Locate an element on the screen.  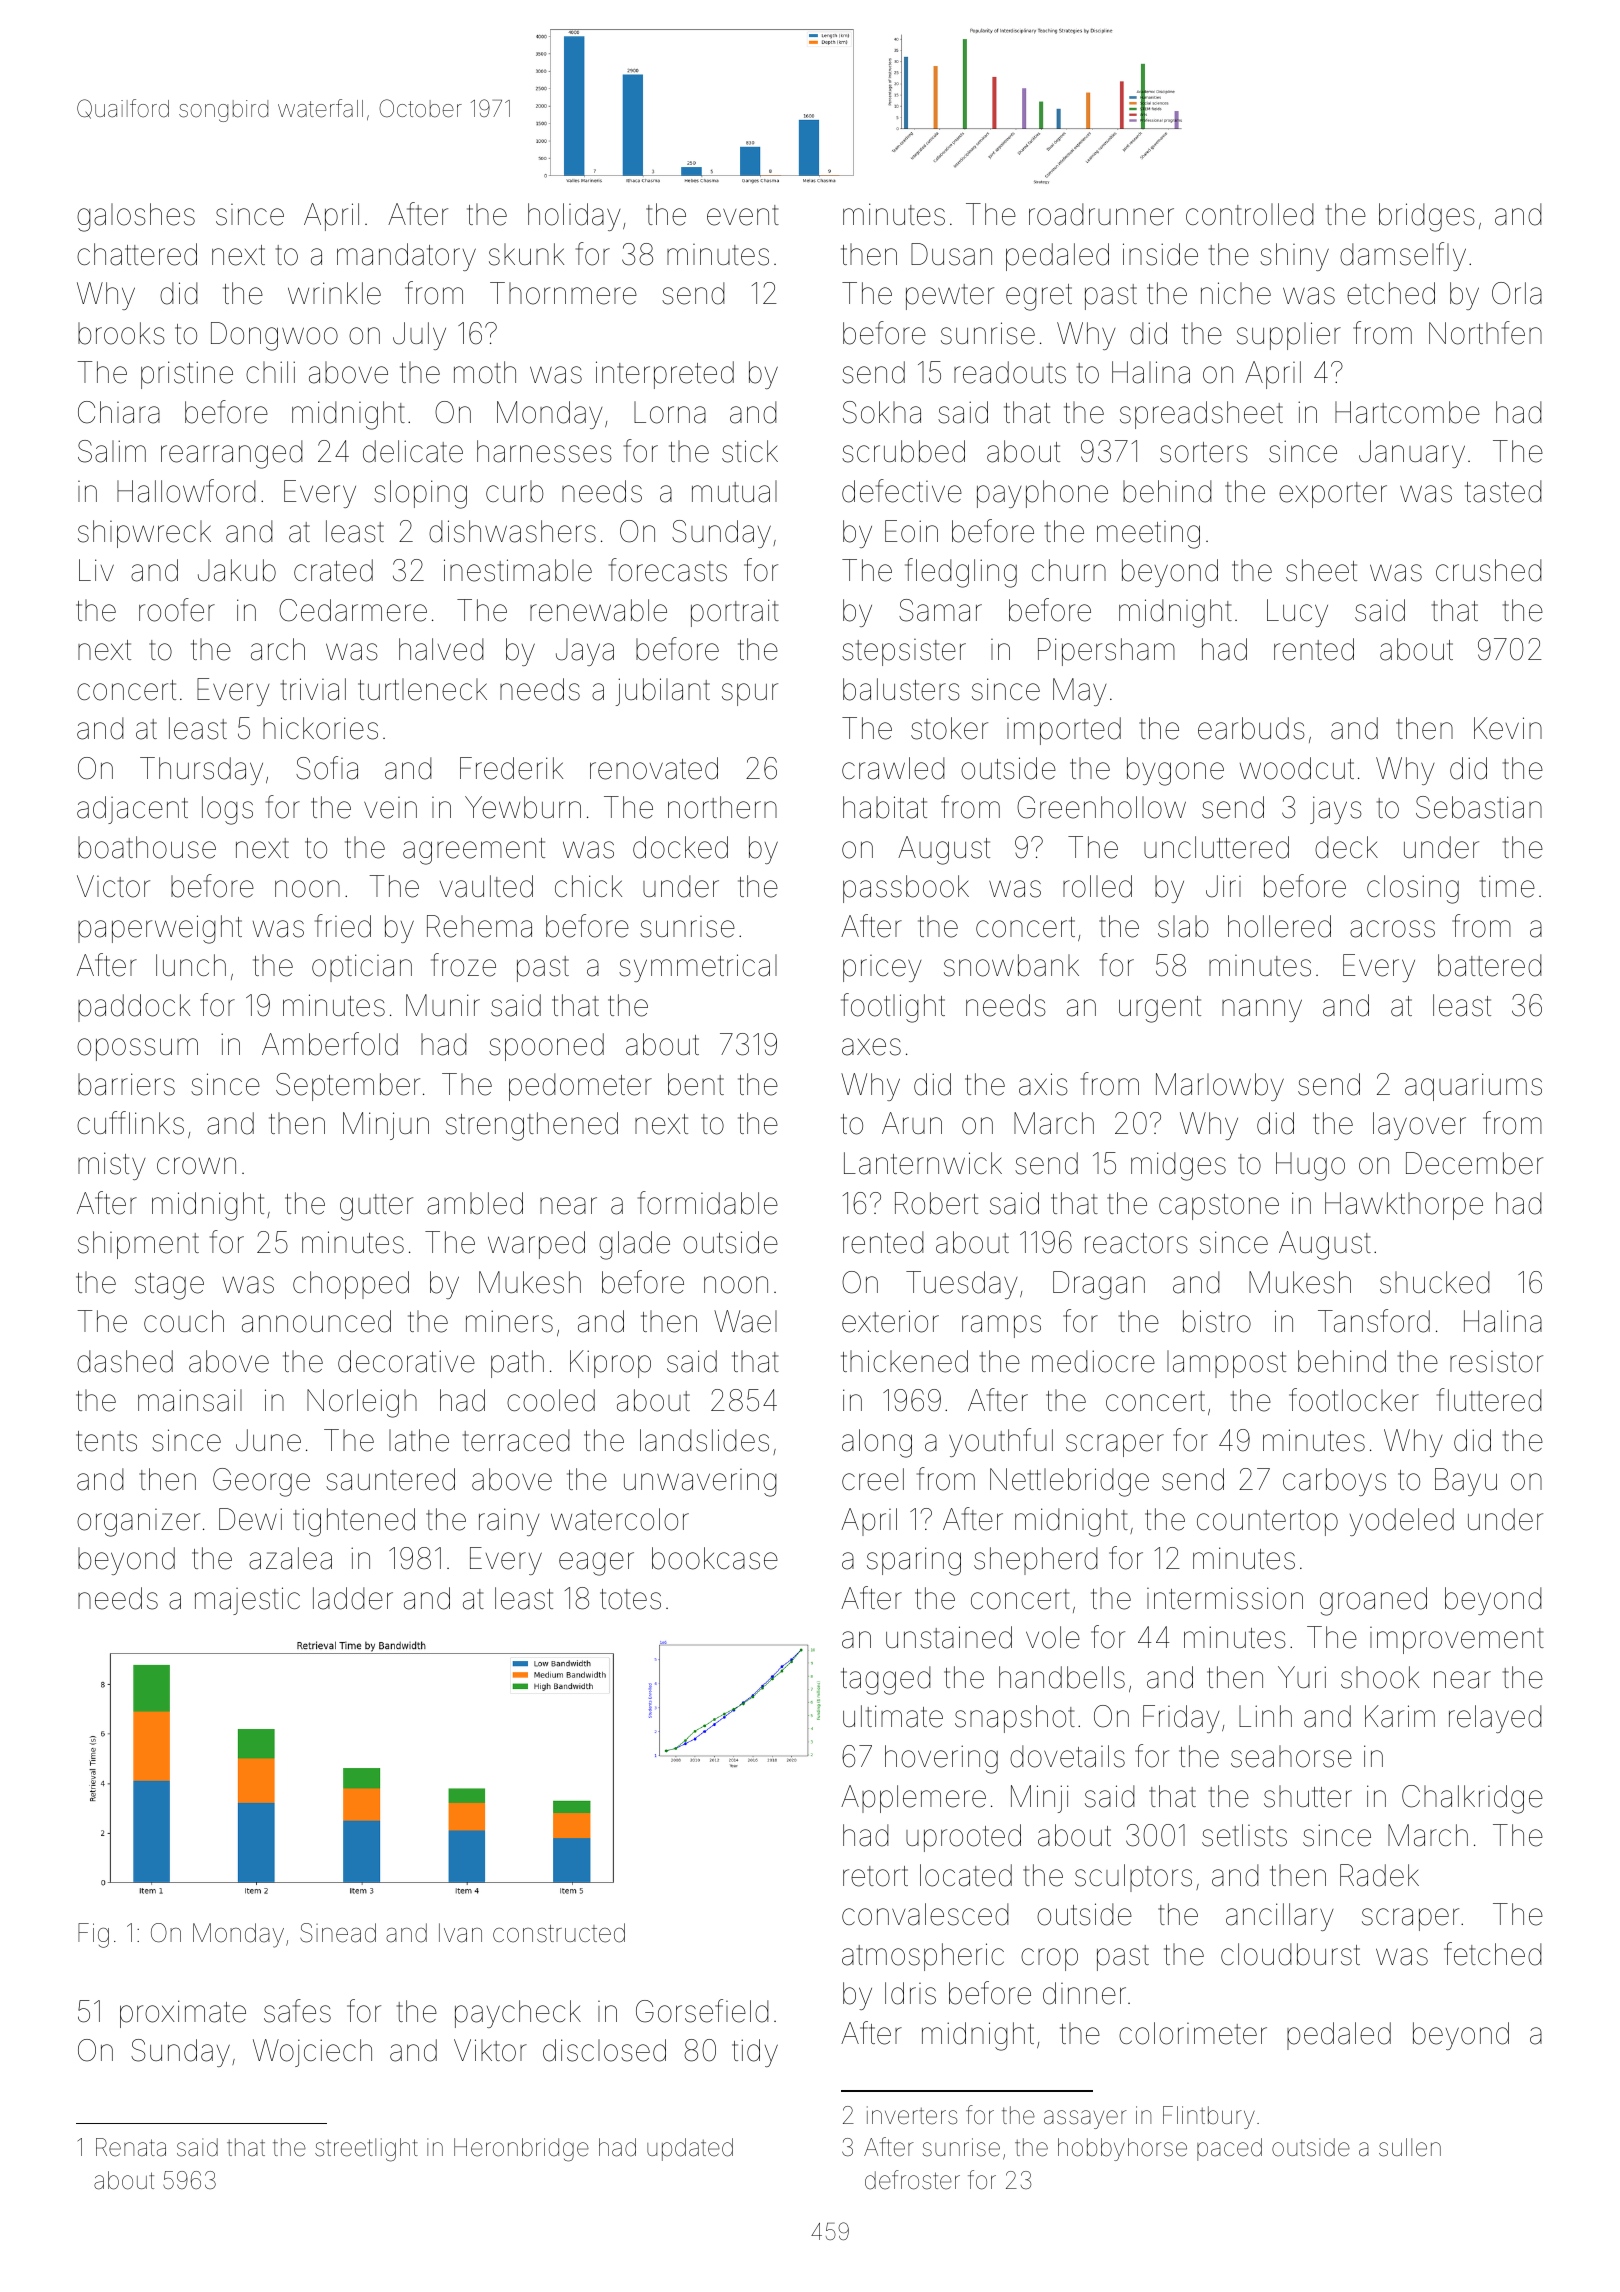
exporter is located at coordinates (1333, 495).
